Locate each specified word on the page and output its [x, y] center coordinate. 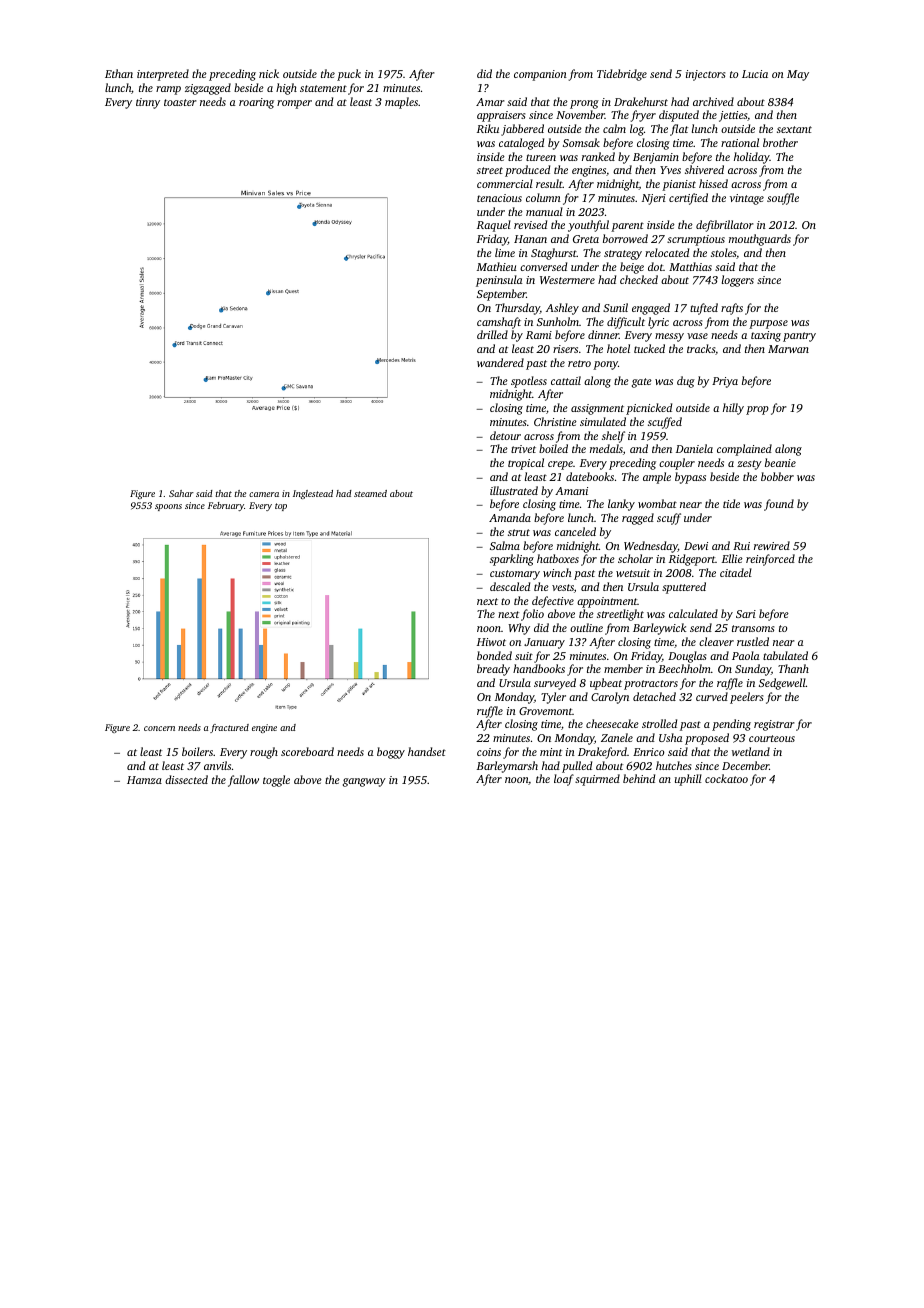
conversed [543, 266]
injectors [705, 75]
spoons [168, 507]
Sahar [181, 493]
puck [349, 75]
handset [427, 751]
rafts [732, 309]
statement [323, 88]
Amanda [510, 517]
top [281, 507]
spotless [529, 382]
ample [657, 478]
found [779, 505]
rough [264, 753]
